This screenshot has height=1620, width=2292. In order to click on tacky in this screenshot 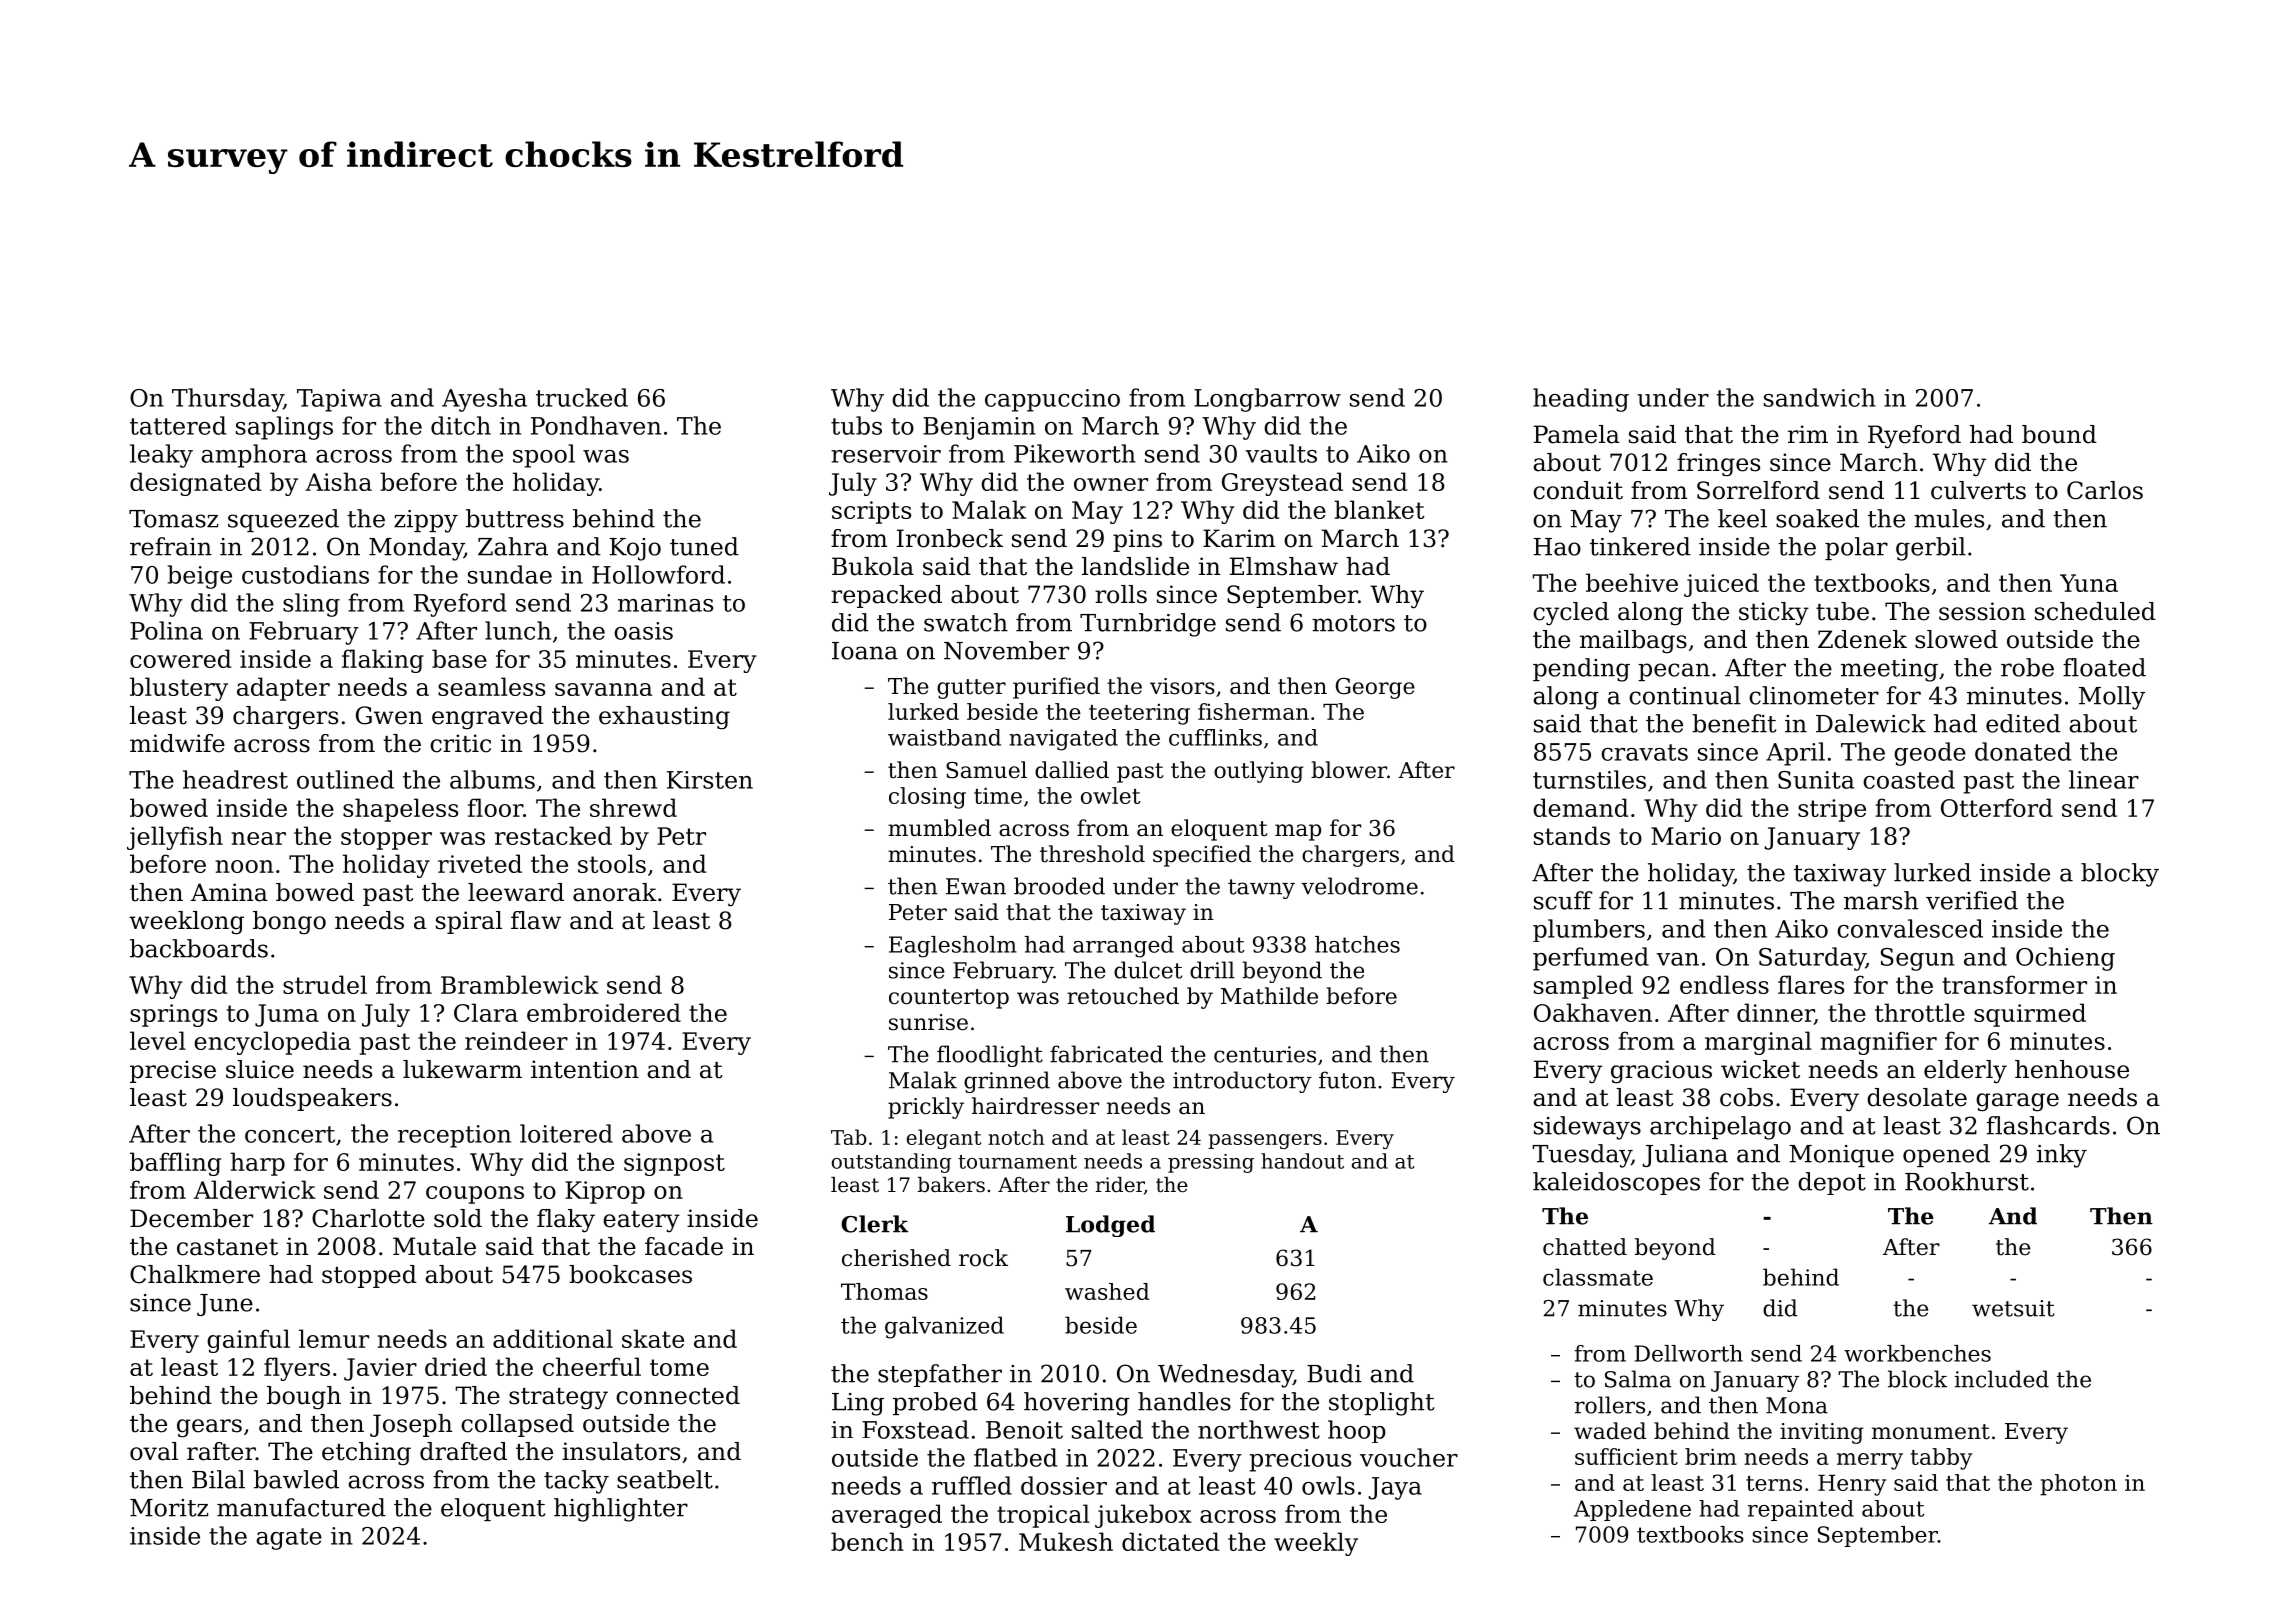, I will do `click(576, 1482)`.
